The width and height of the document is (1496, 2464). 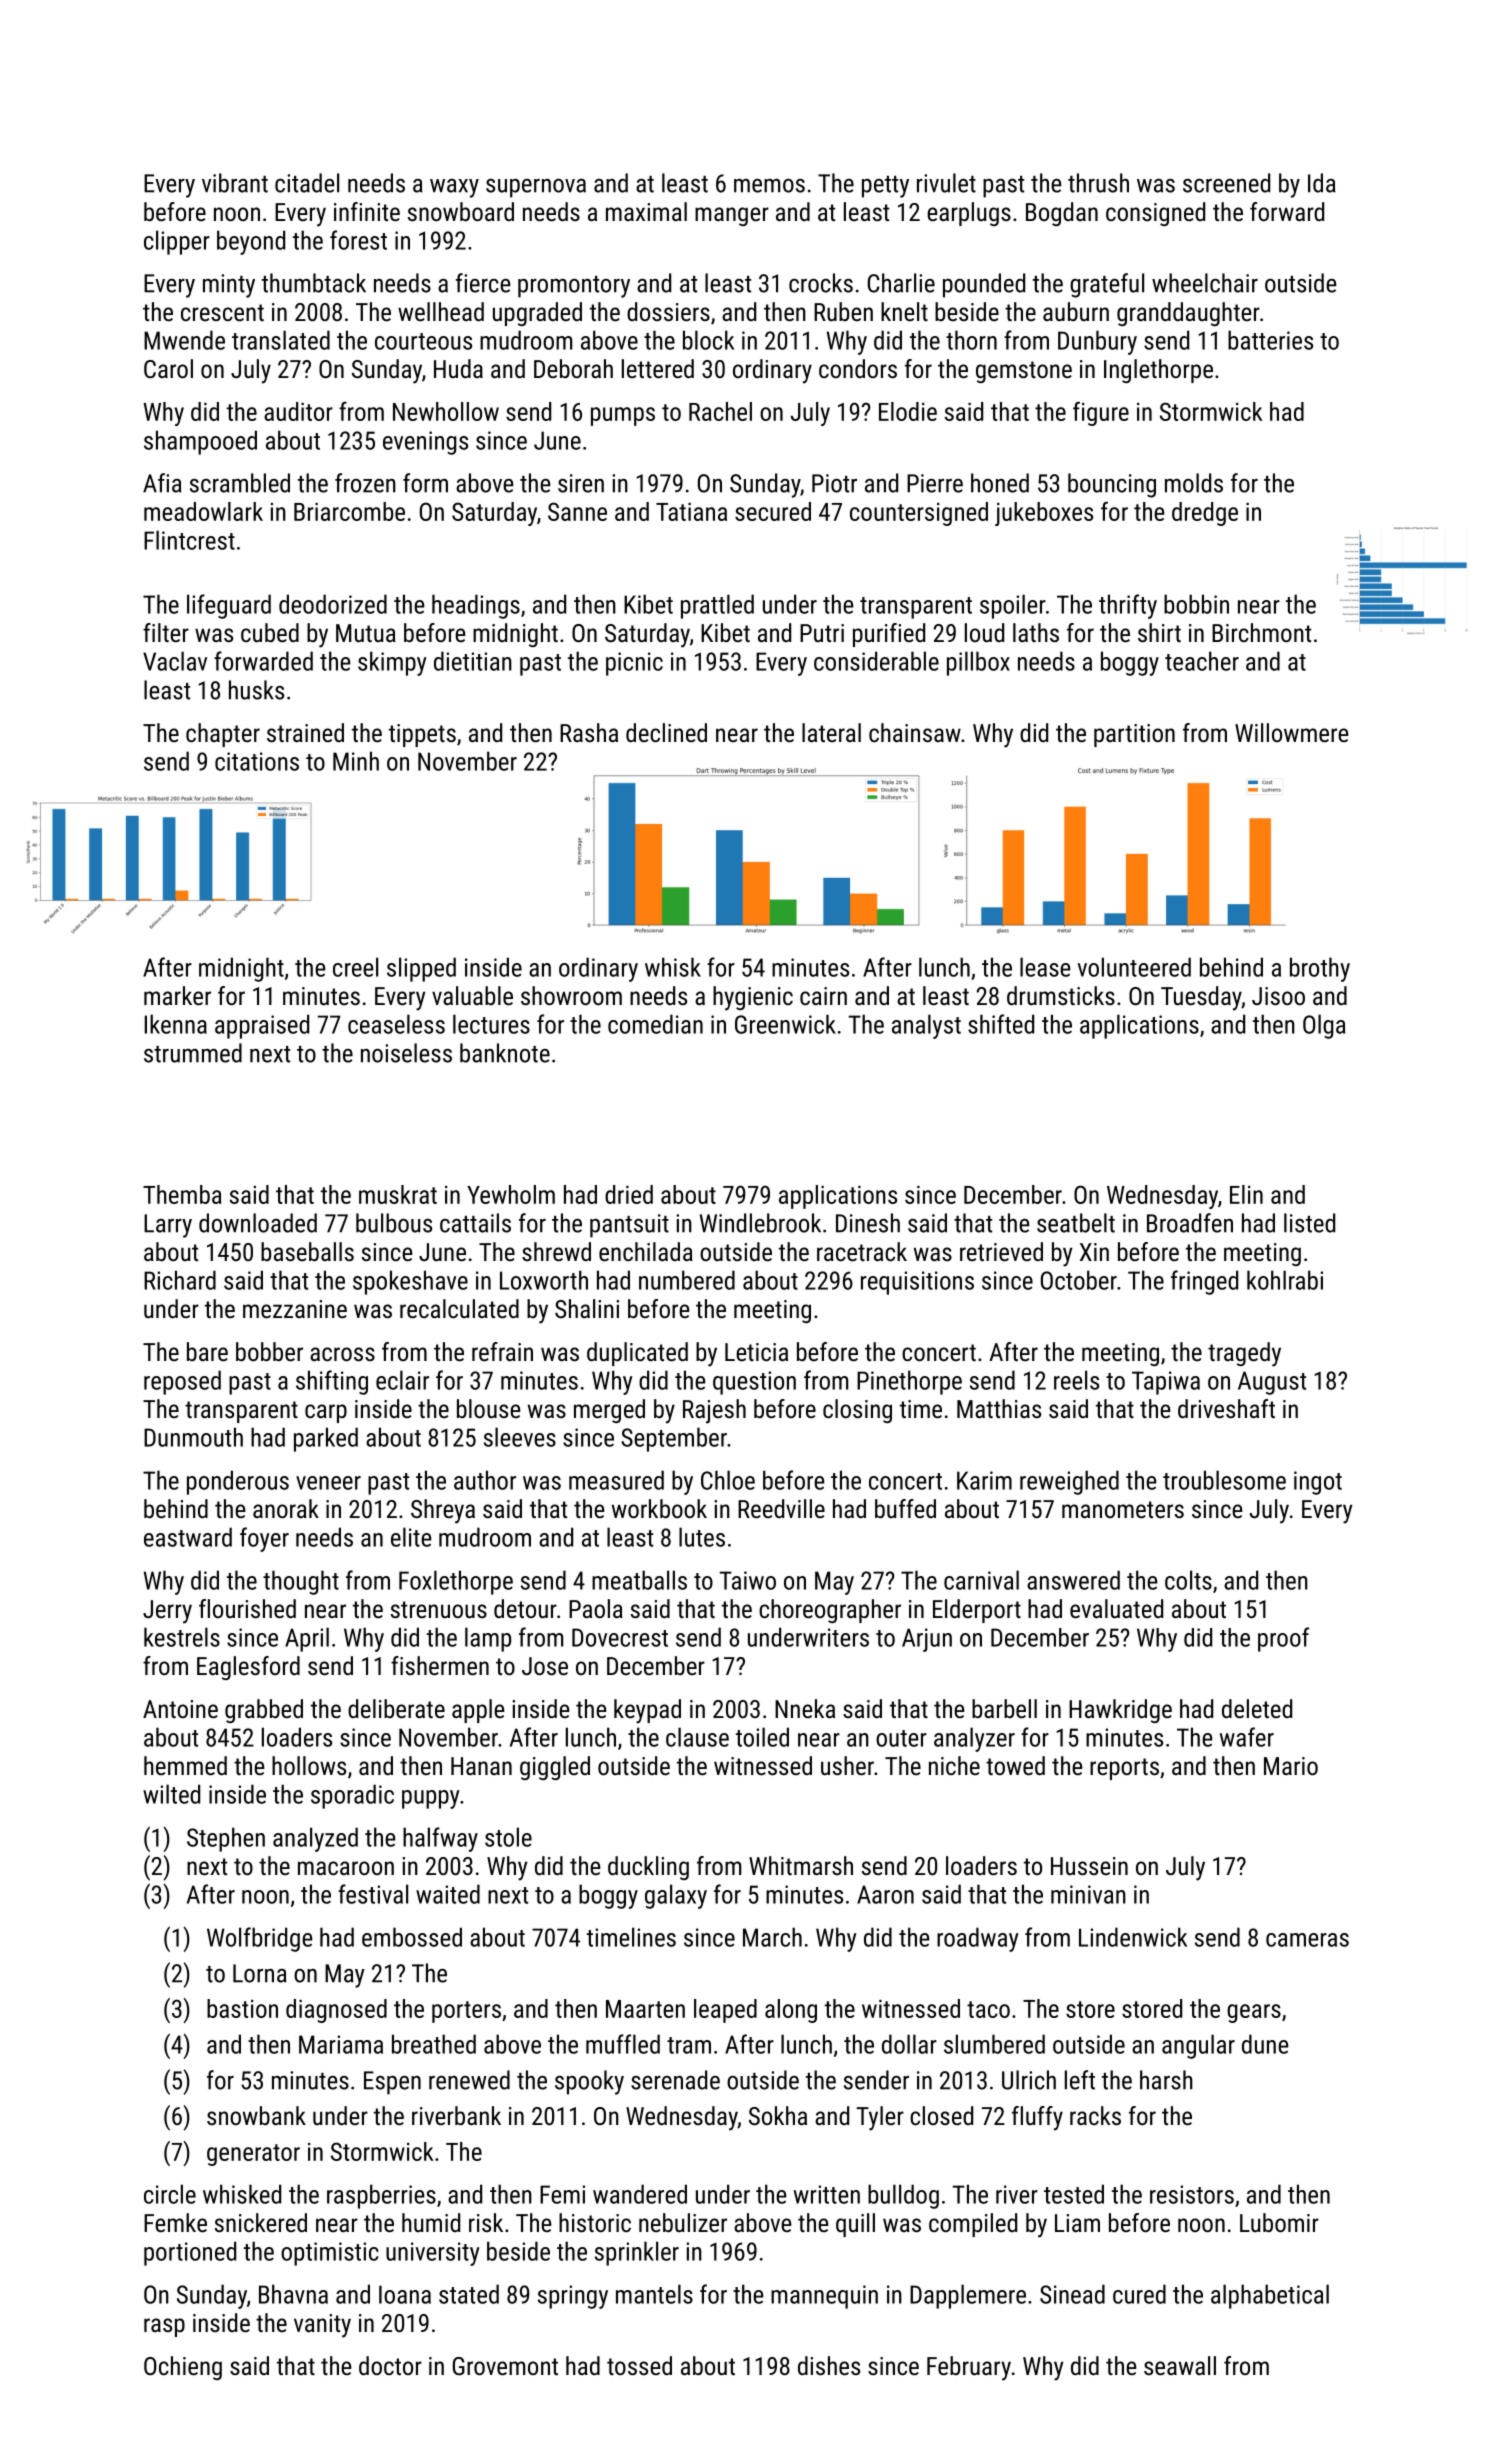 What do you see at coordinates (885, 187) in the document?
I see `petty` at bounding box center [885, 187].
